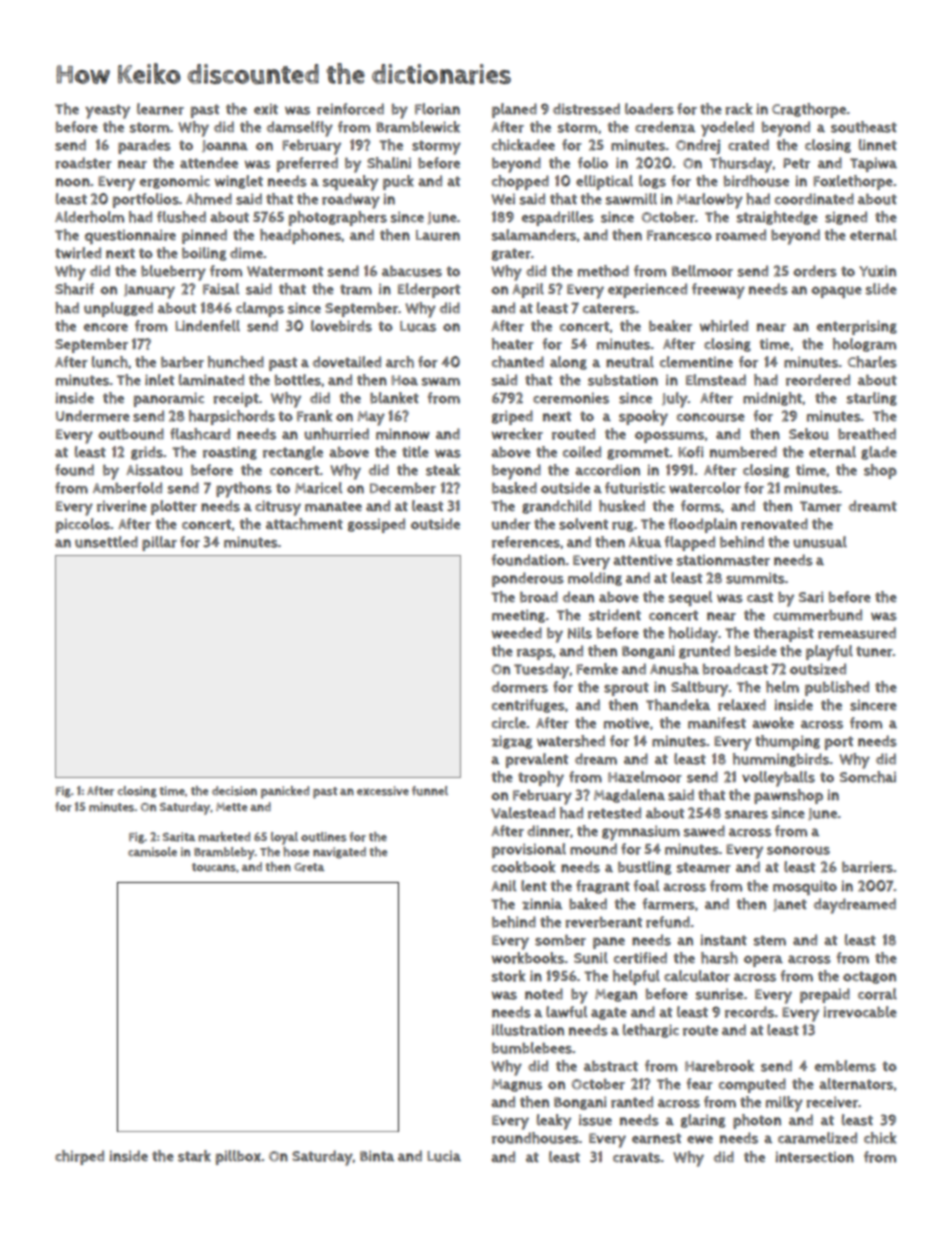 This image has height=1233, width=952. I want to click on Bellmoor, so click(702, 271).
